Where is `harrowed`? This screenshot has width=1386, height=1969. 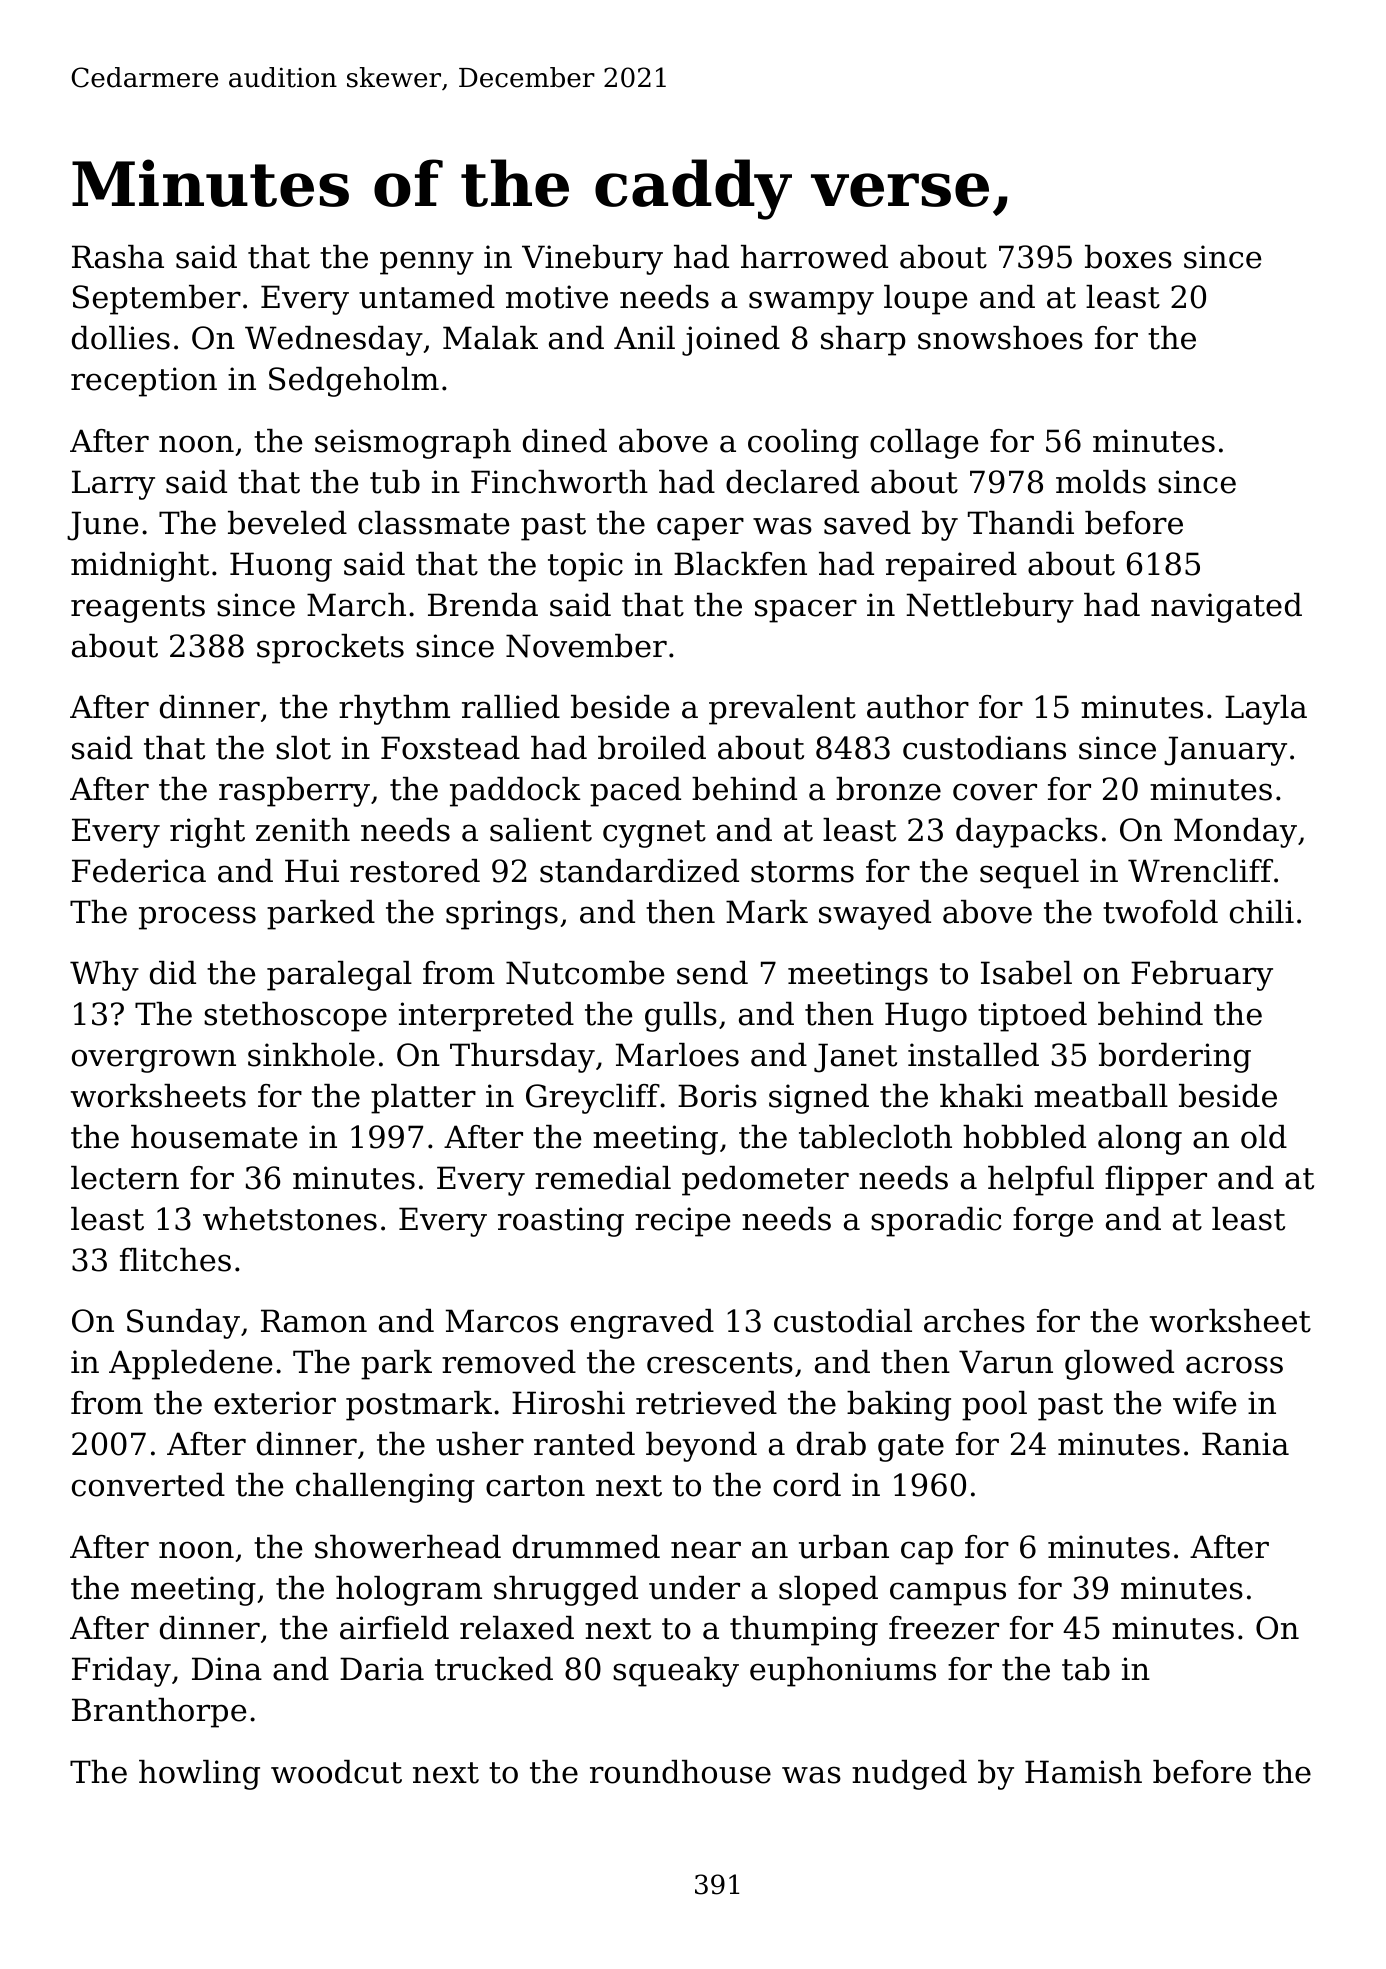
harrowed is located at coordinates (814, 257).
